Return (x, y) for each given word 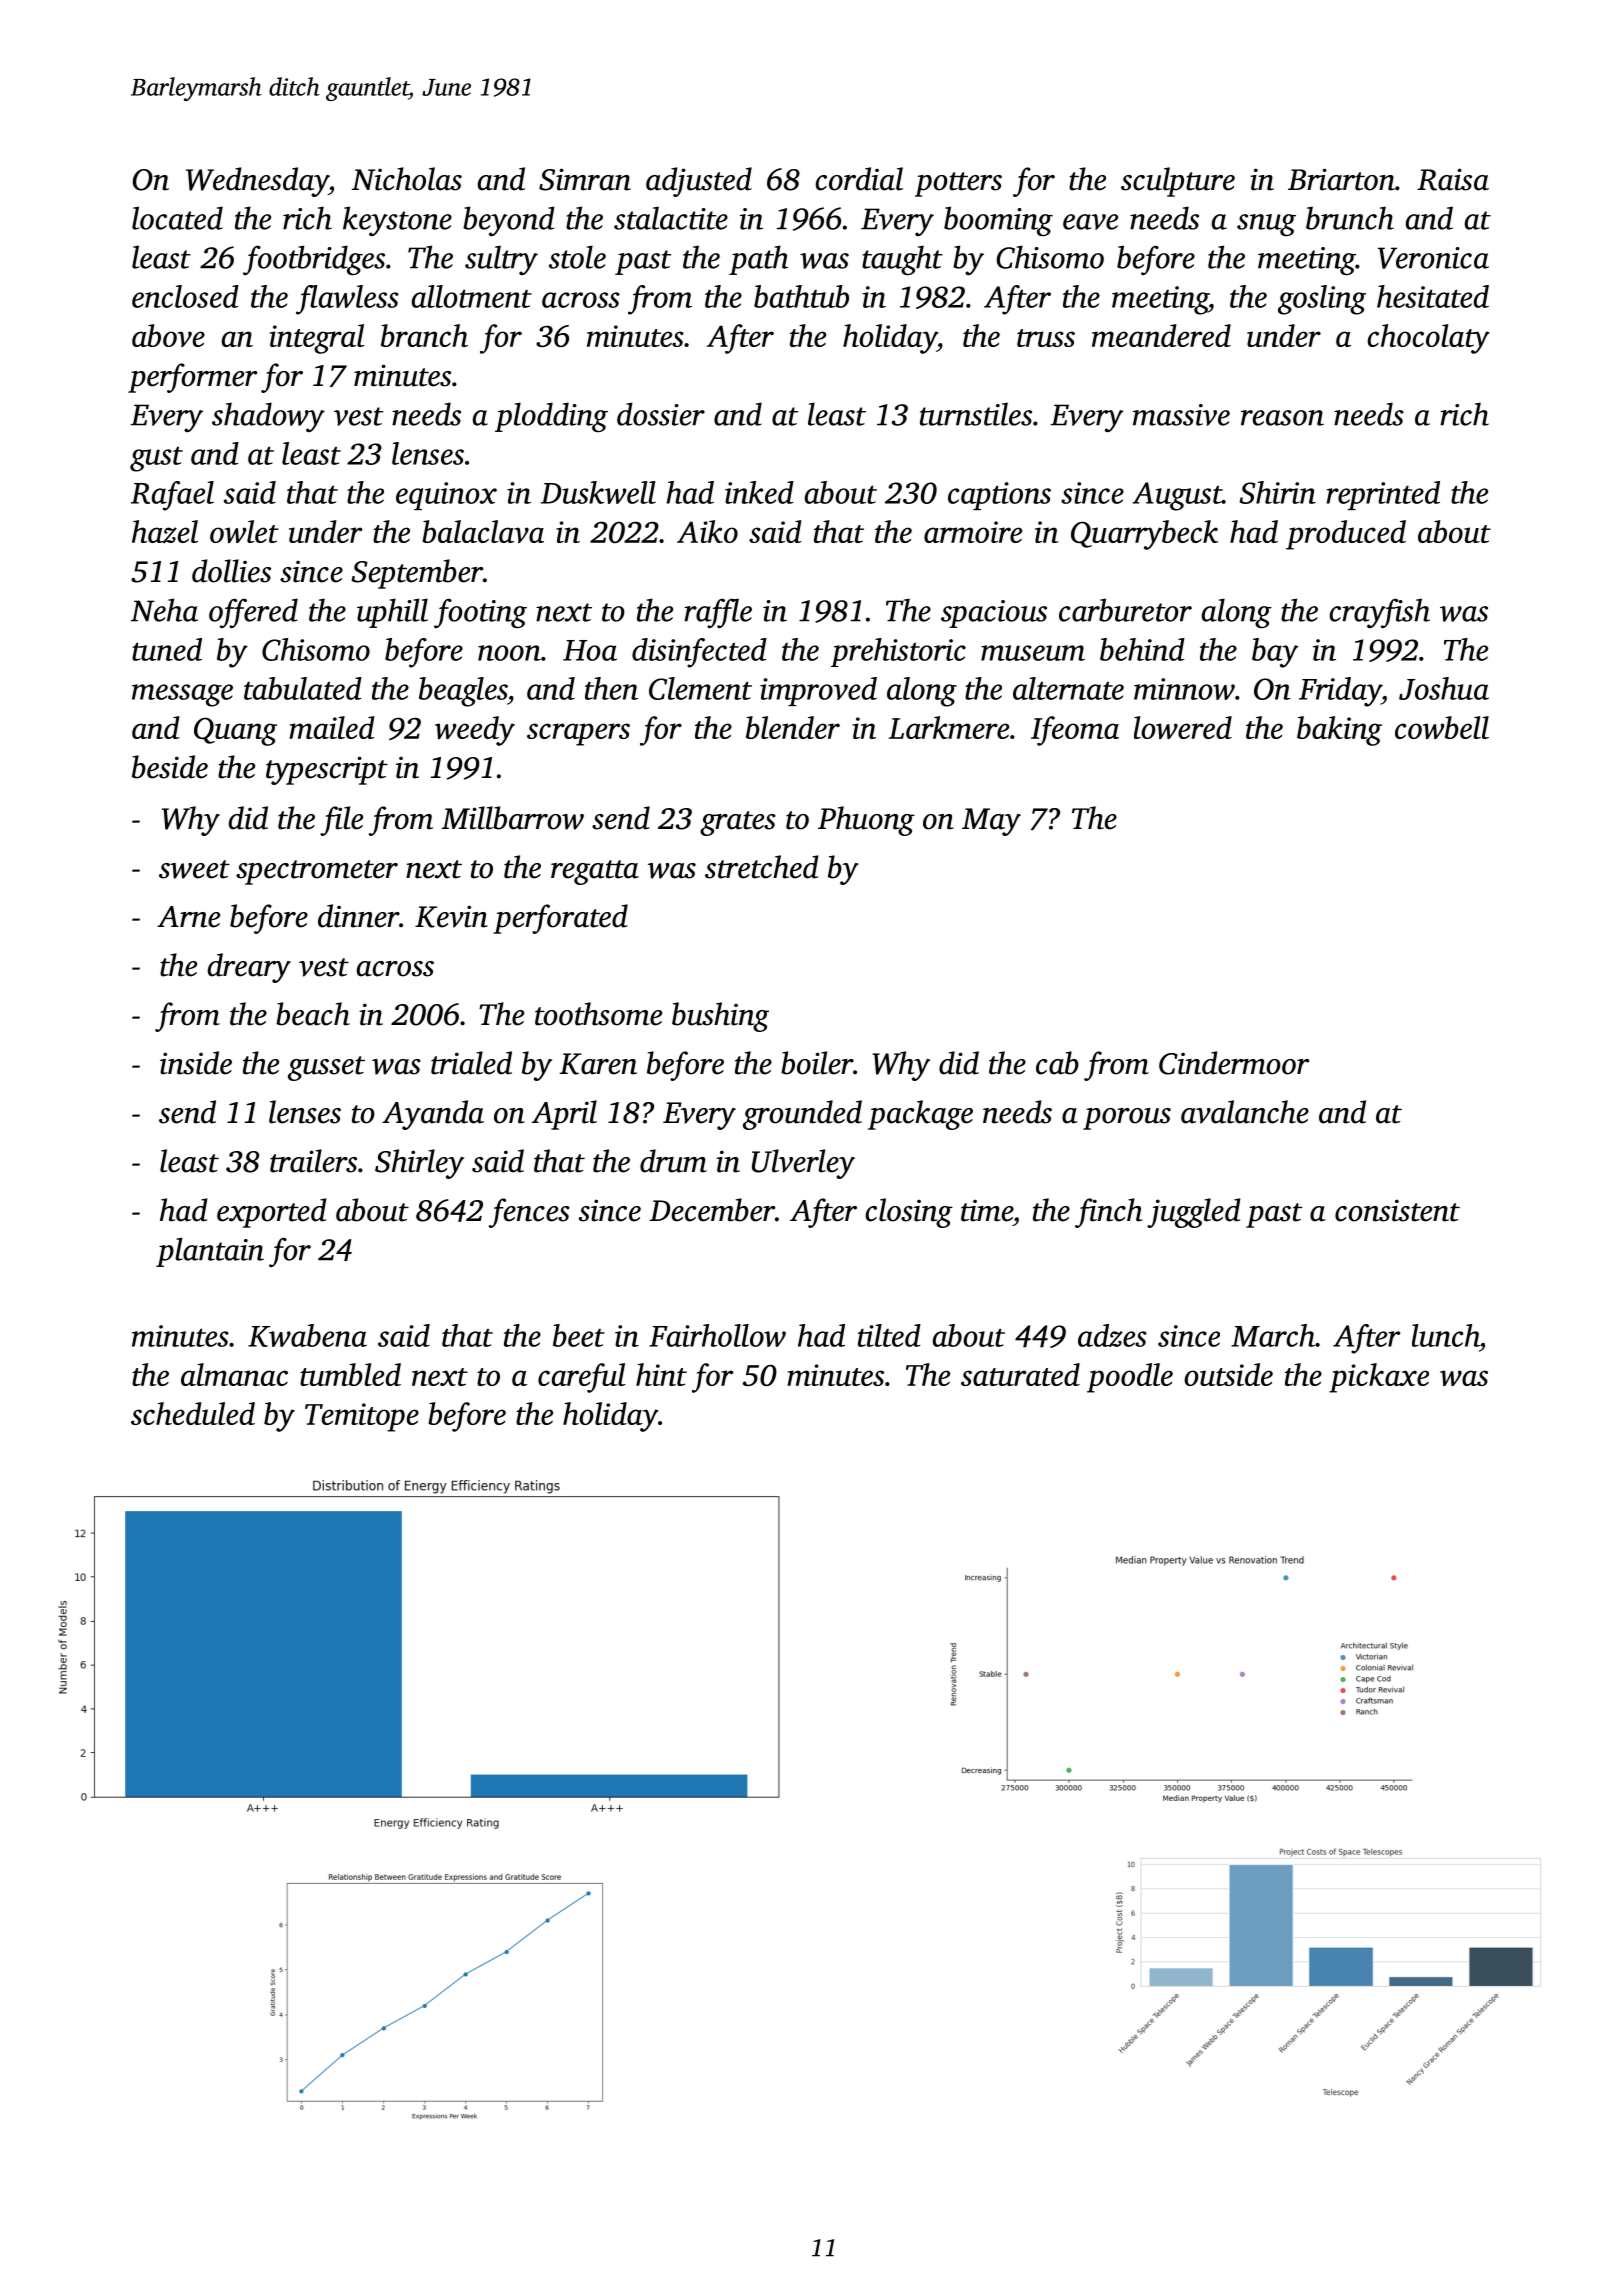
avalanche (1245, 1112)
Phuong (866, 821)
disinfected (699, 653)
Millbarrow (513, 818)
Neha (164, 610)
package (920, 1115)
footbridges (314, 260)
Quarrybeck (1144, 535)
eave (1090, 222)
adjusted (699, 182)
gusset (326, 1068)
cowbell (1442, 727)
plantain (210, 1252)
